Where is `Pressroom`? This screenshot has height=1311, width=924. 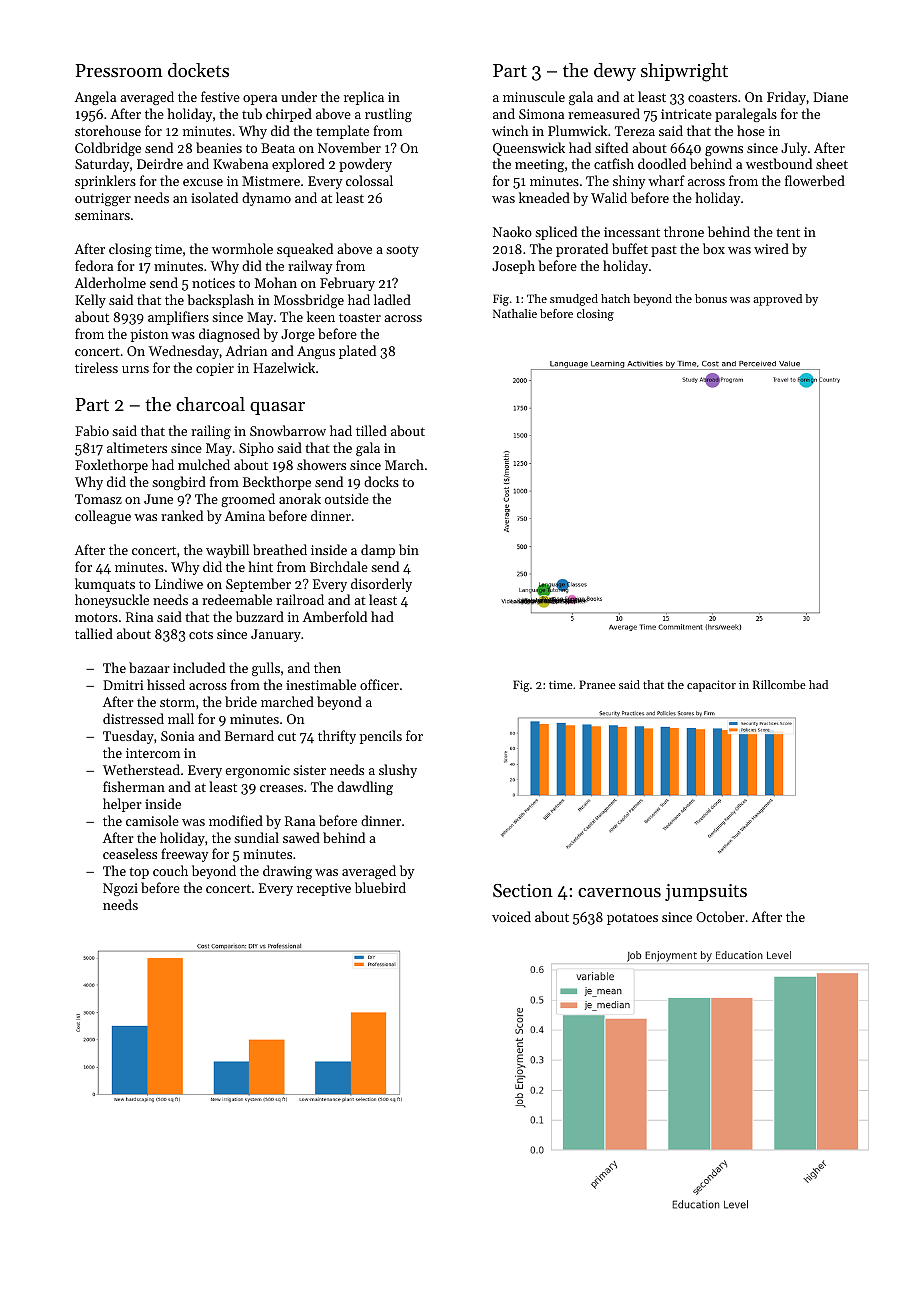
Pressroom is located at coordinates (119, 70).
